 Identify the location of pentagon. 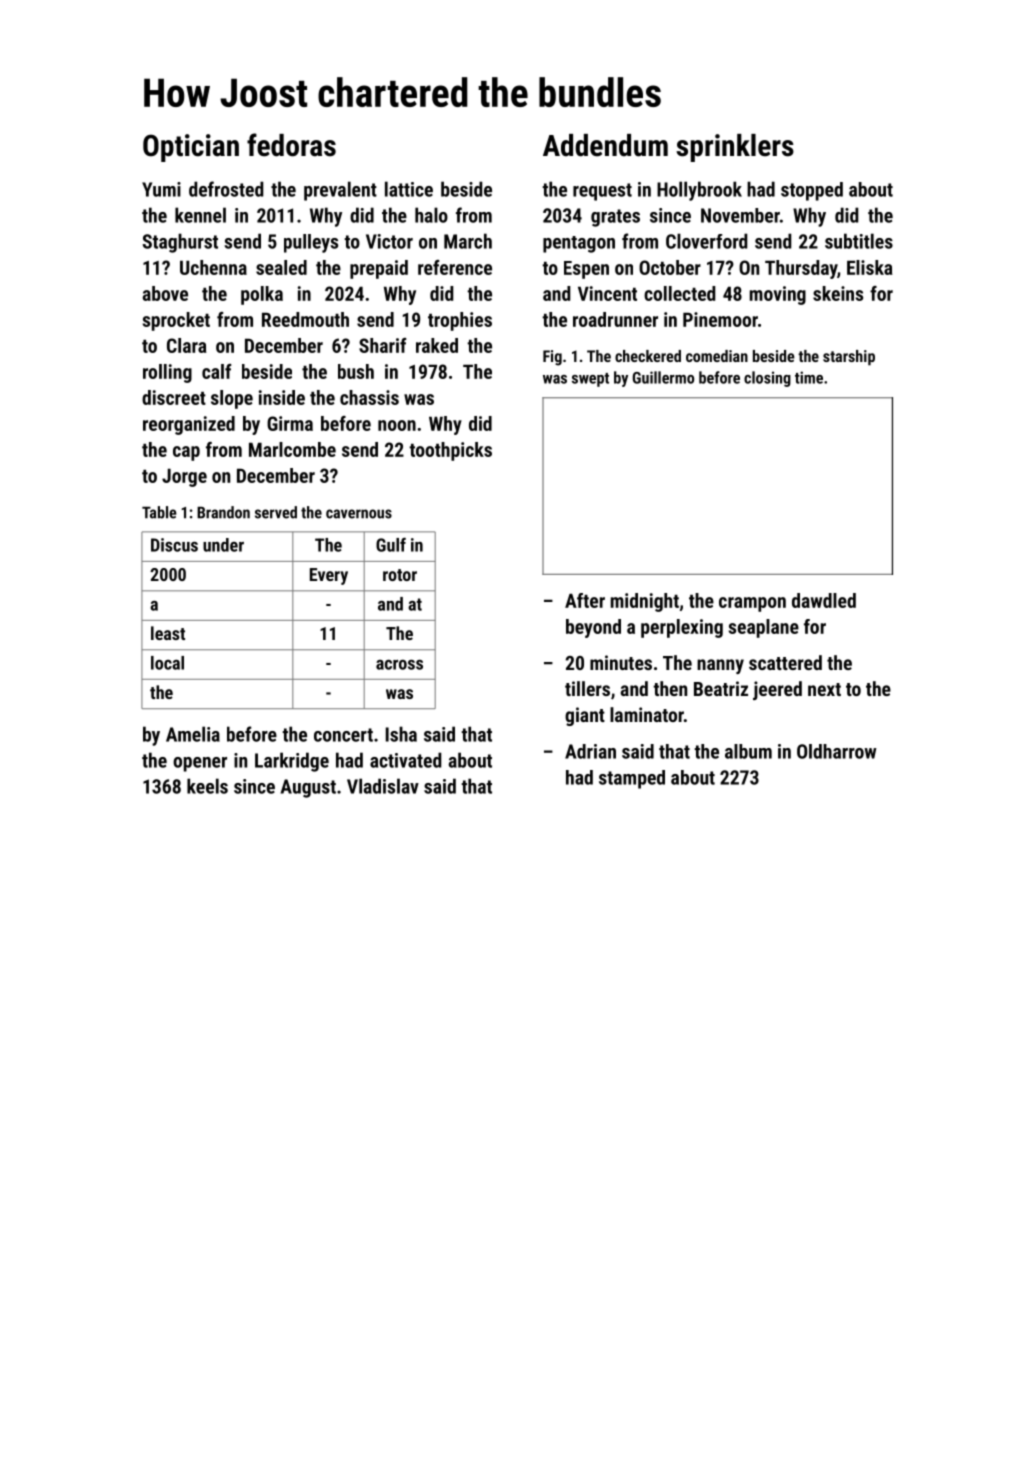
(579, 244).
